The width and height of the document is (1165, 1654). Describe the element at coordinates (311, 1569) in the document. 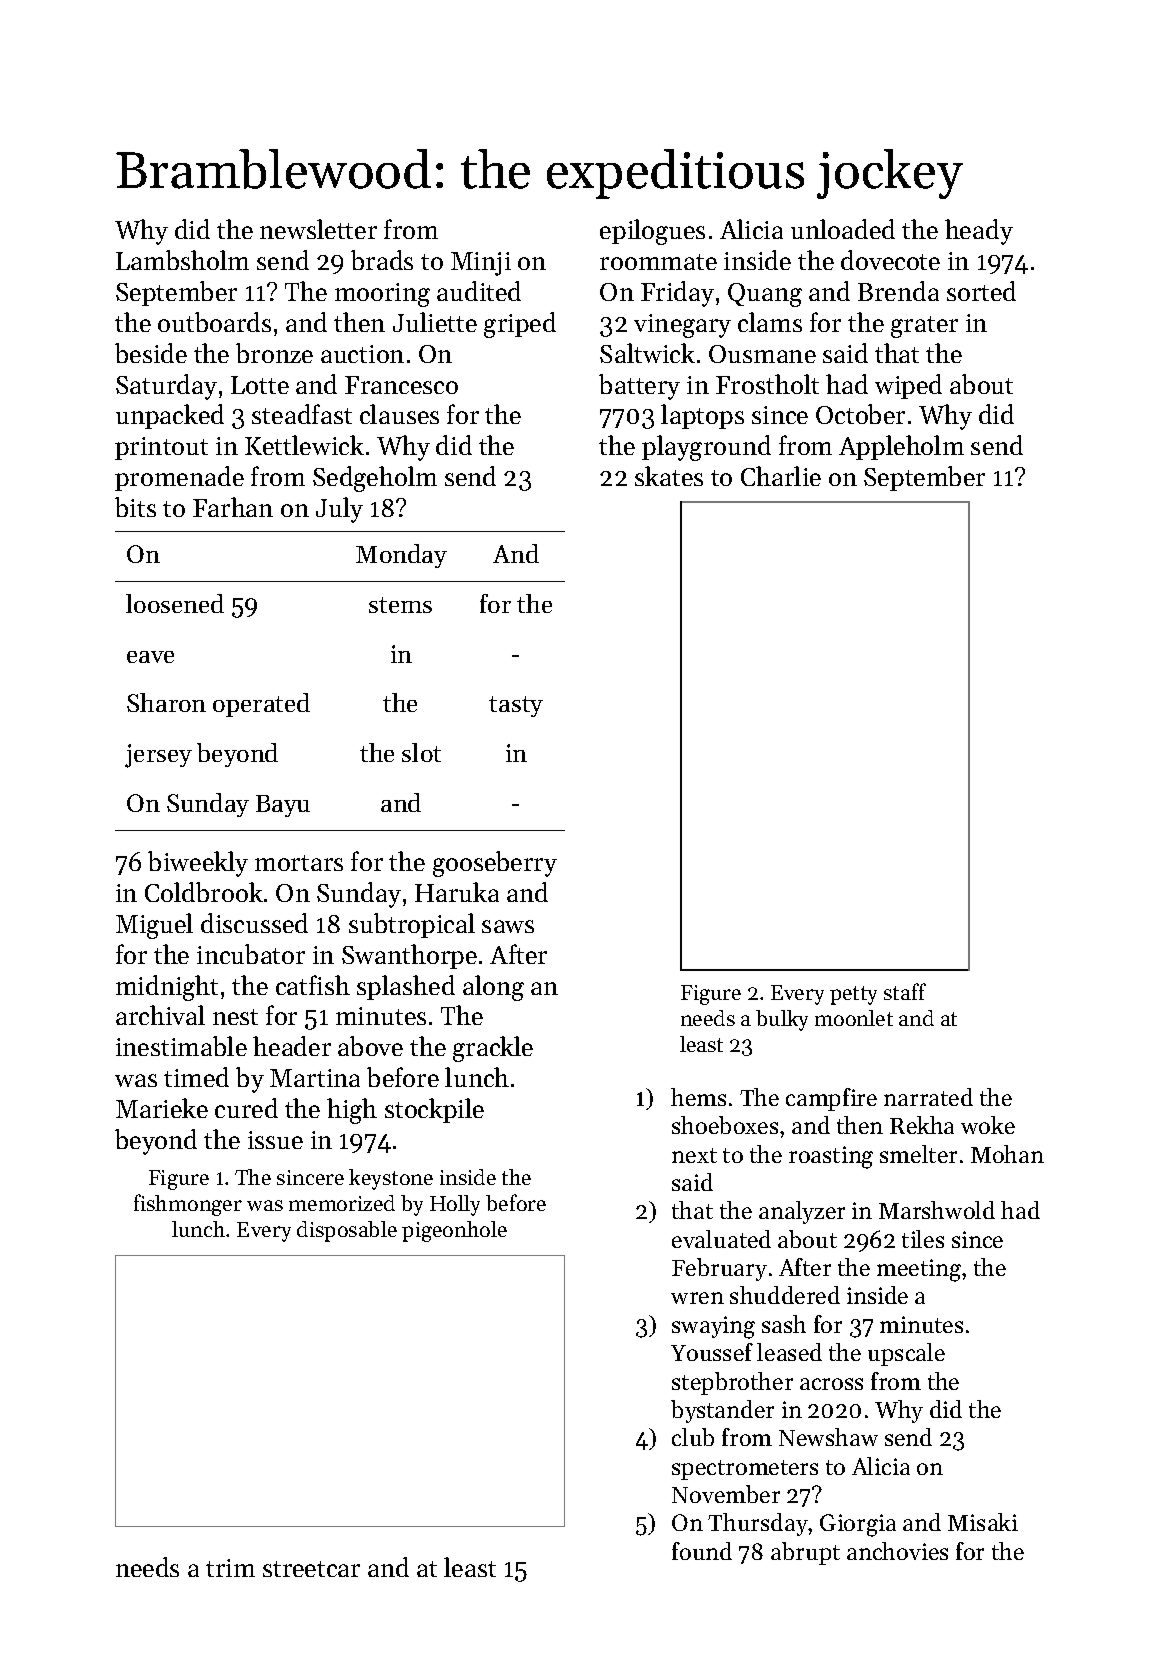

I see `streetcar` at that location.
